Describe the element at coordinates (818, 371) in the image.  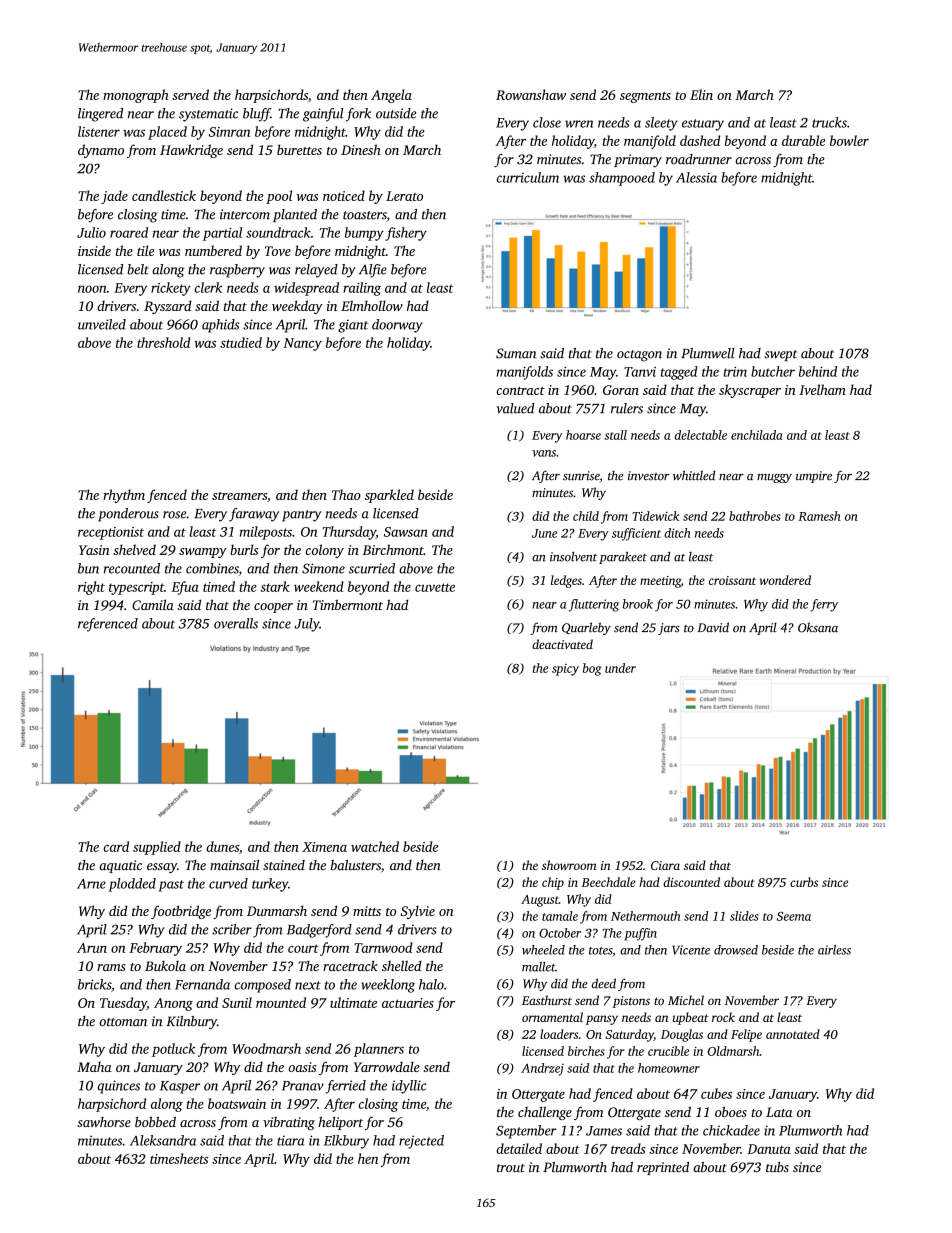
I see `behind` at that location.
